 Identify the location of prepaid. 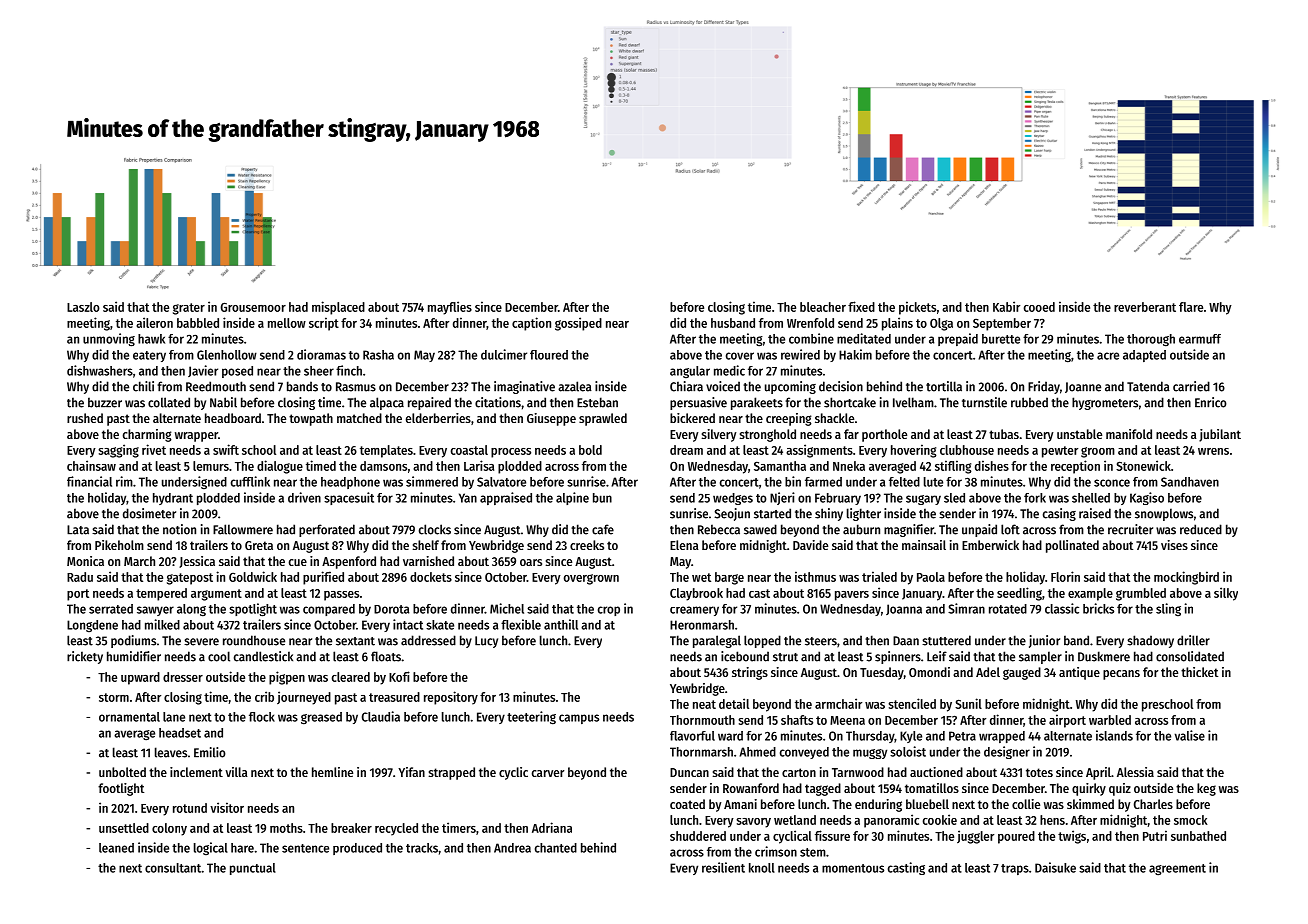
(958, 339).
